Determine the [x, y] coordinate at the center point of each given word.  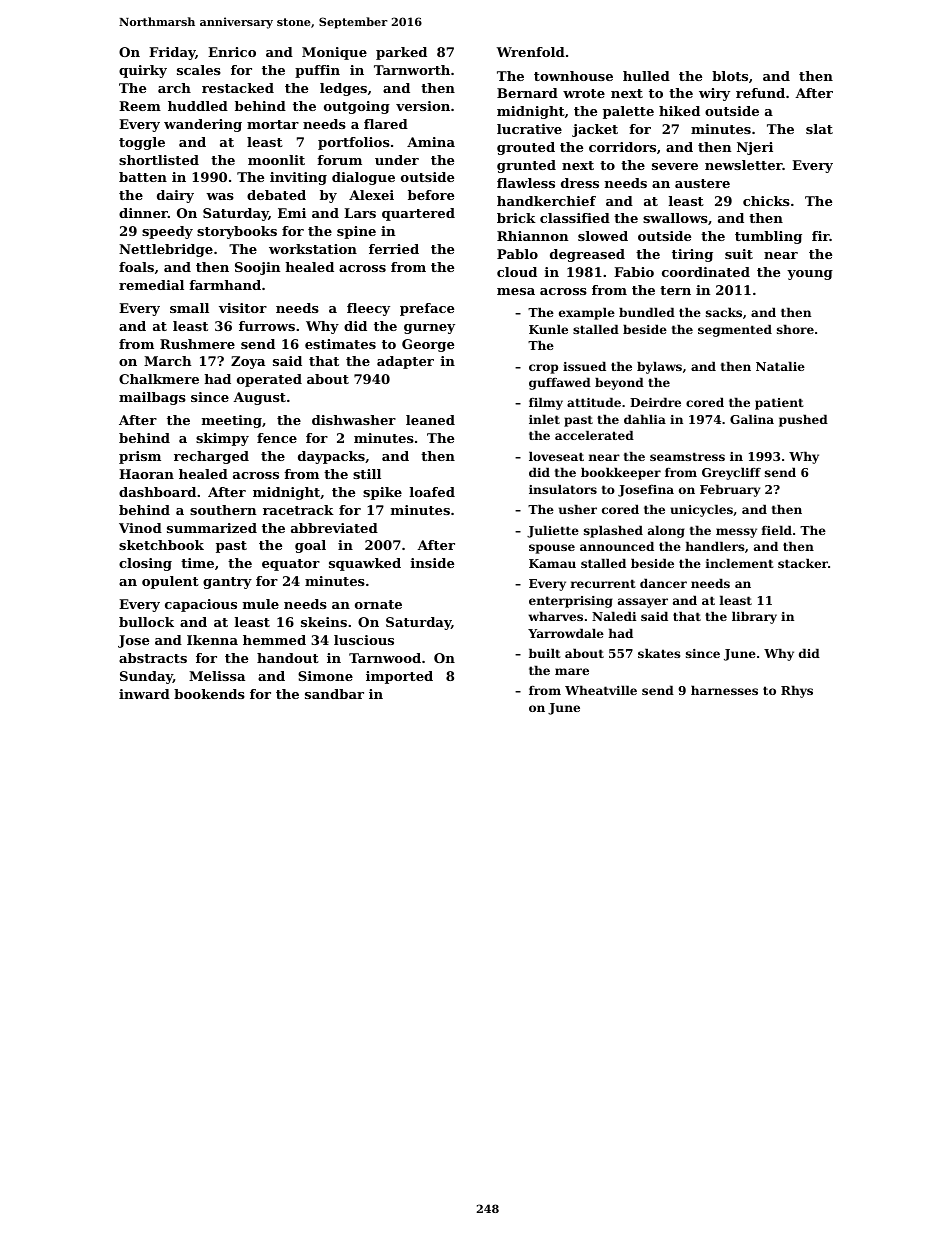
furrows [267, 326]
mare [572, 671]
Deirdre [655, 402]
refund [760, 93]
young [810, 275]
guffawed [560, 383]
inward [144, 694]
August [259, 398]
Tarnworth [412, 70]
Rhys [797, 691]
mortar [273, 124]
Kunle [548, 329]
